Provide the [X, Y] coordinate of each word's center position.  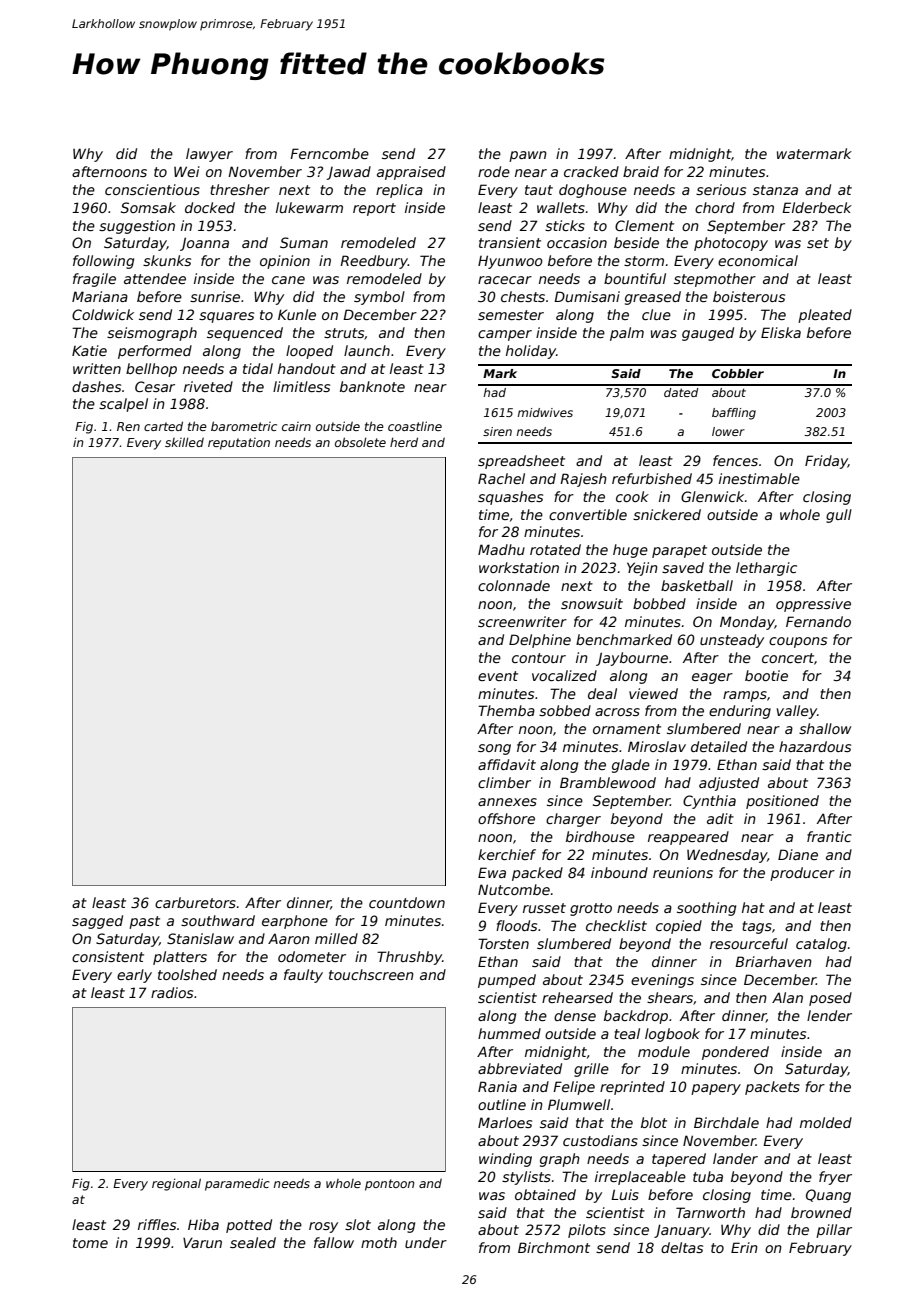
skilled [184, 442]
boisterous [749, 296]
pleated [825, 316]
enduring [740, 712]
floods [516, 925]
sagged [97, 922]
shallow [825, 728]
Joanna [204, 244]
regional [176, 1184]
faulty [303, 976]
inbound [619, 872]
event [498, 676]
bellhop [151, 370]
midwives [545, 412]
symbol [379, 298]
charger [573, 820]
